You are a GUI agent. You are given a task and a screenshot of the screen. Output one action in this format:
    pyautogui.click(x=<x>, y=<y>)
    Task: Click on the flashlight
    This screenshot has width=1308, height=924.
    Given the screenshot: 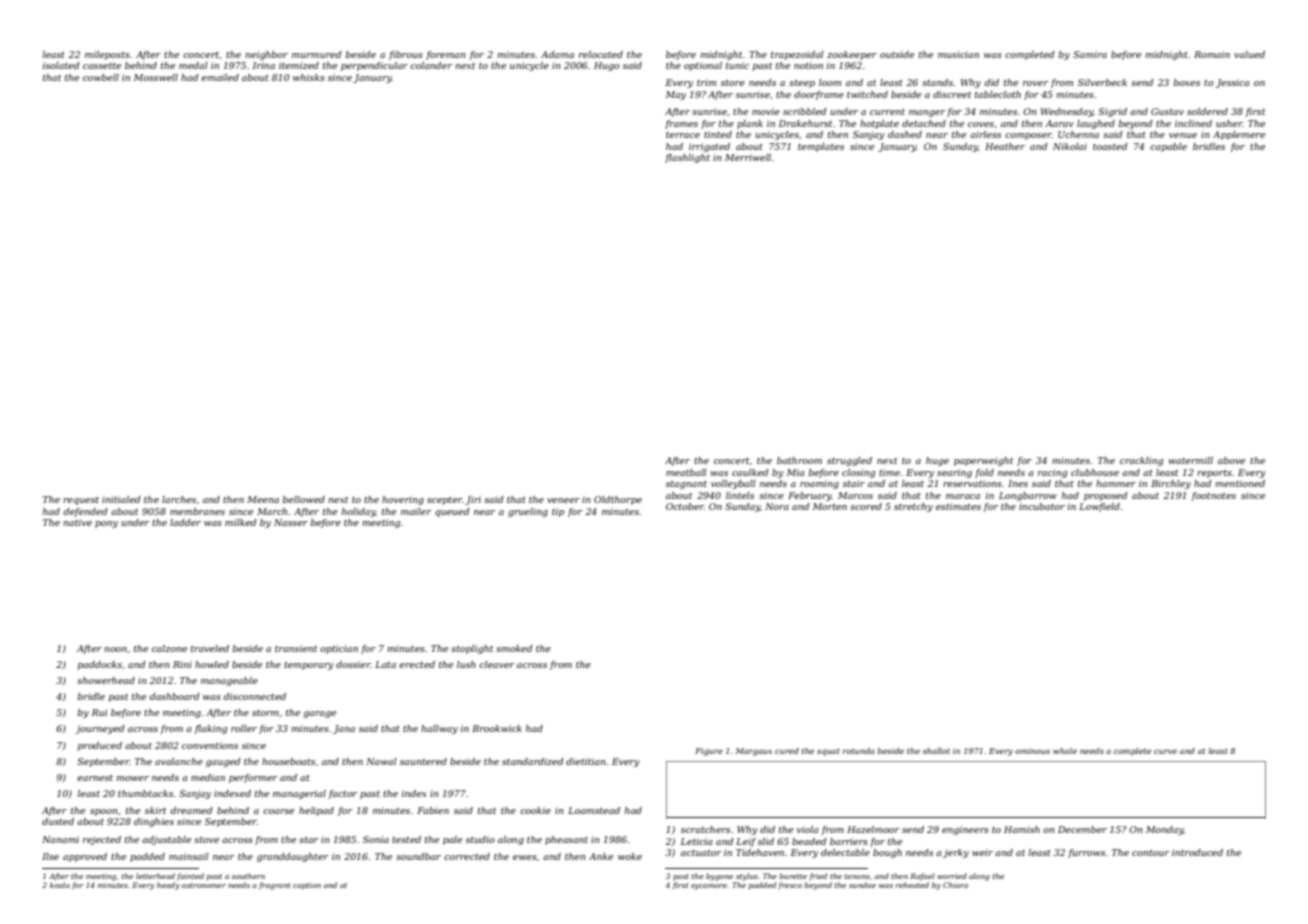 What is the action you would take?
    pyautogui.click(x=687, y=158)
